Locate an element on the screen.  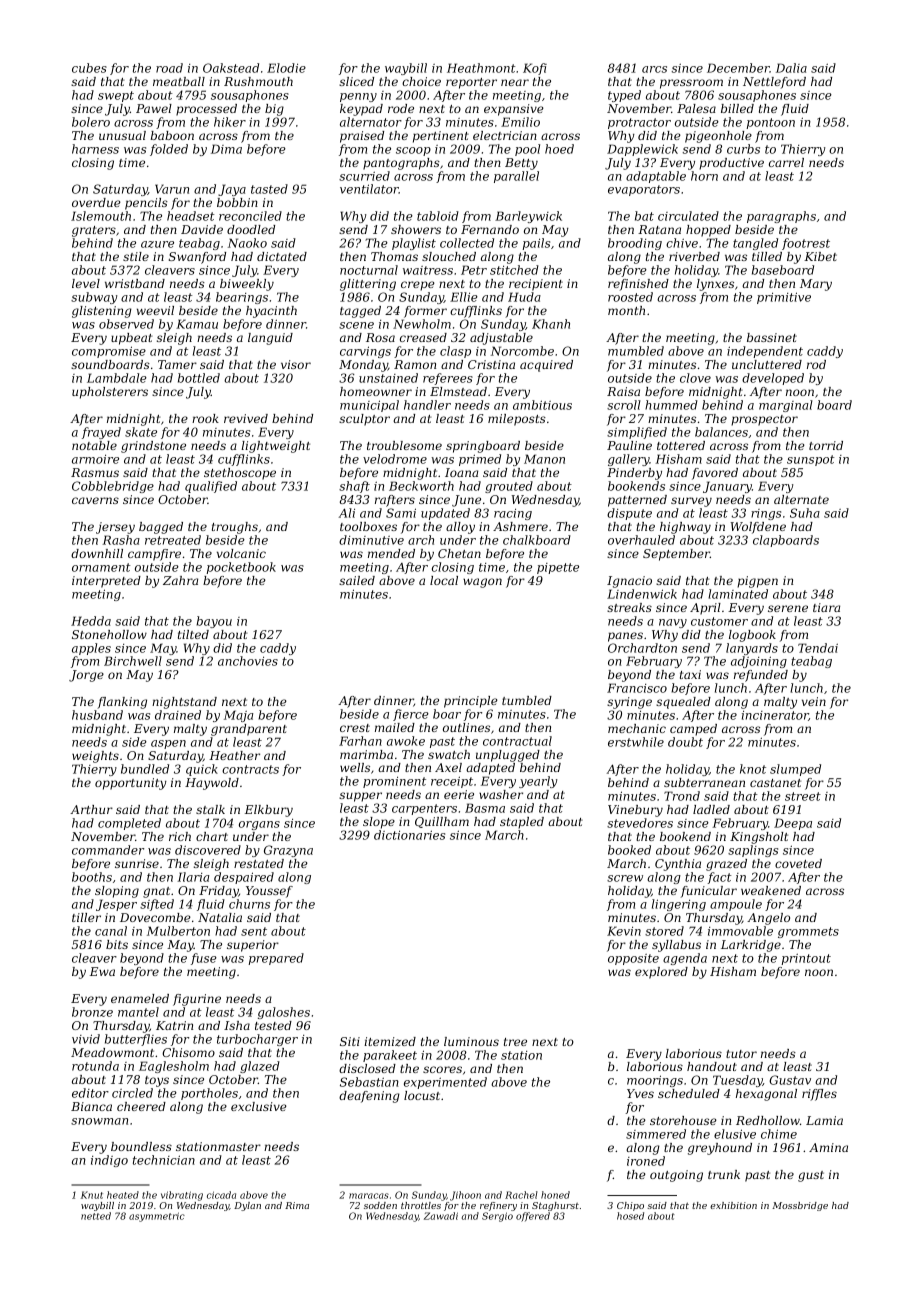
tutor is located at coordinates (741, 1054).
